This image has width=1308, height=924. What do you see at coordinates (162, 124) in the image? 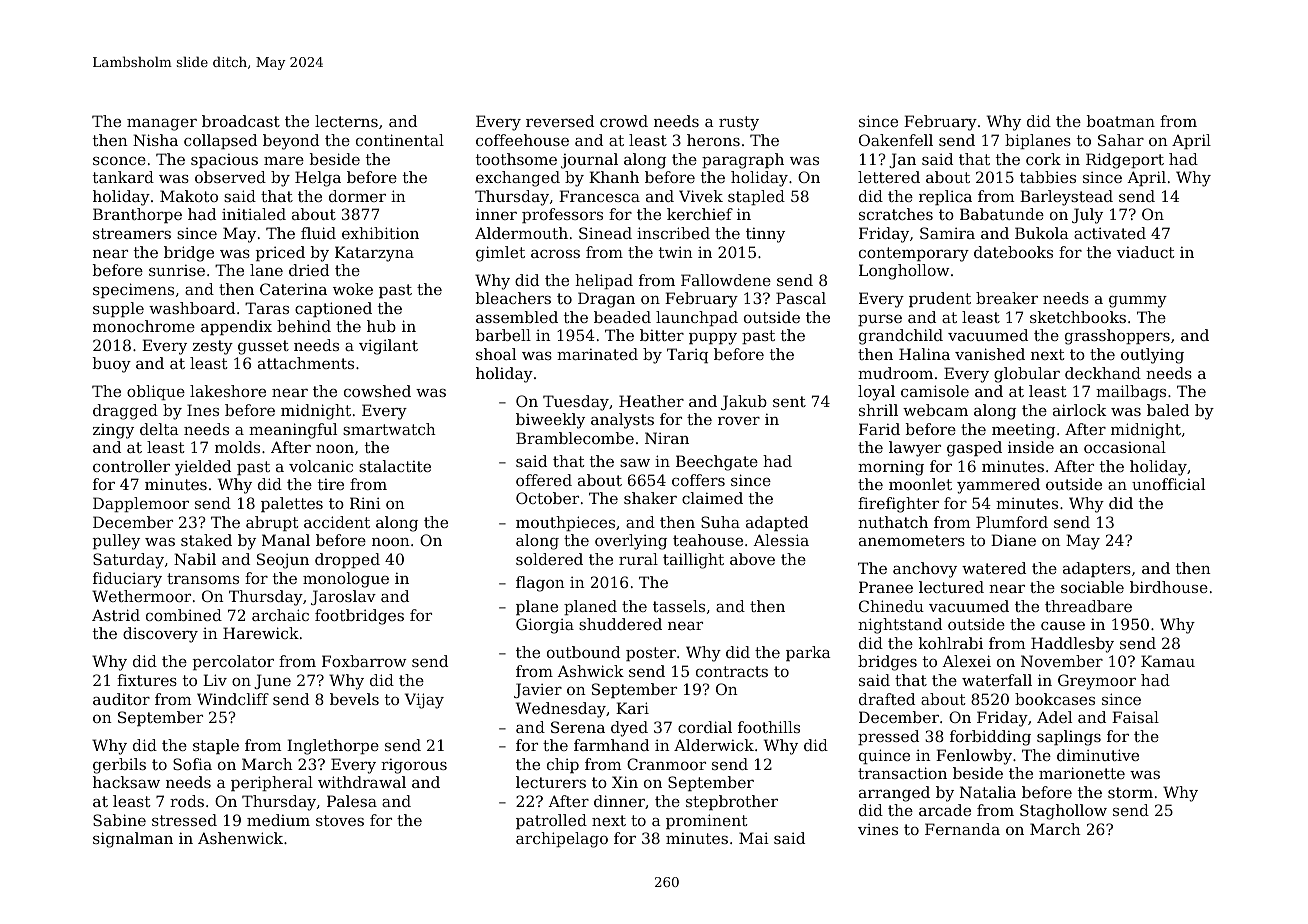
I see `manager` at bounding box center [162, 124].
